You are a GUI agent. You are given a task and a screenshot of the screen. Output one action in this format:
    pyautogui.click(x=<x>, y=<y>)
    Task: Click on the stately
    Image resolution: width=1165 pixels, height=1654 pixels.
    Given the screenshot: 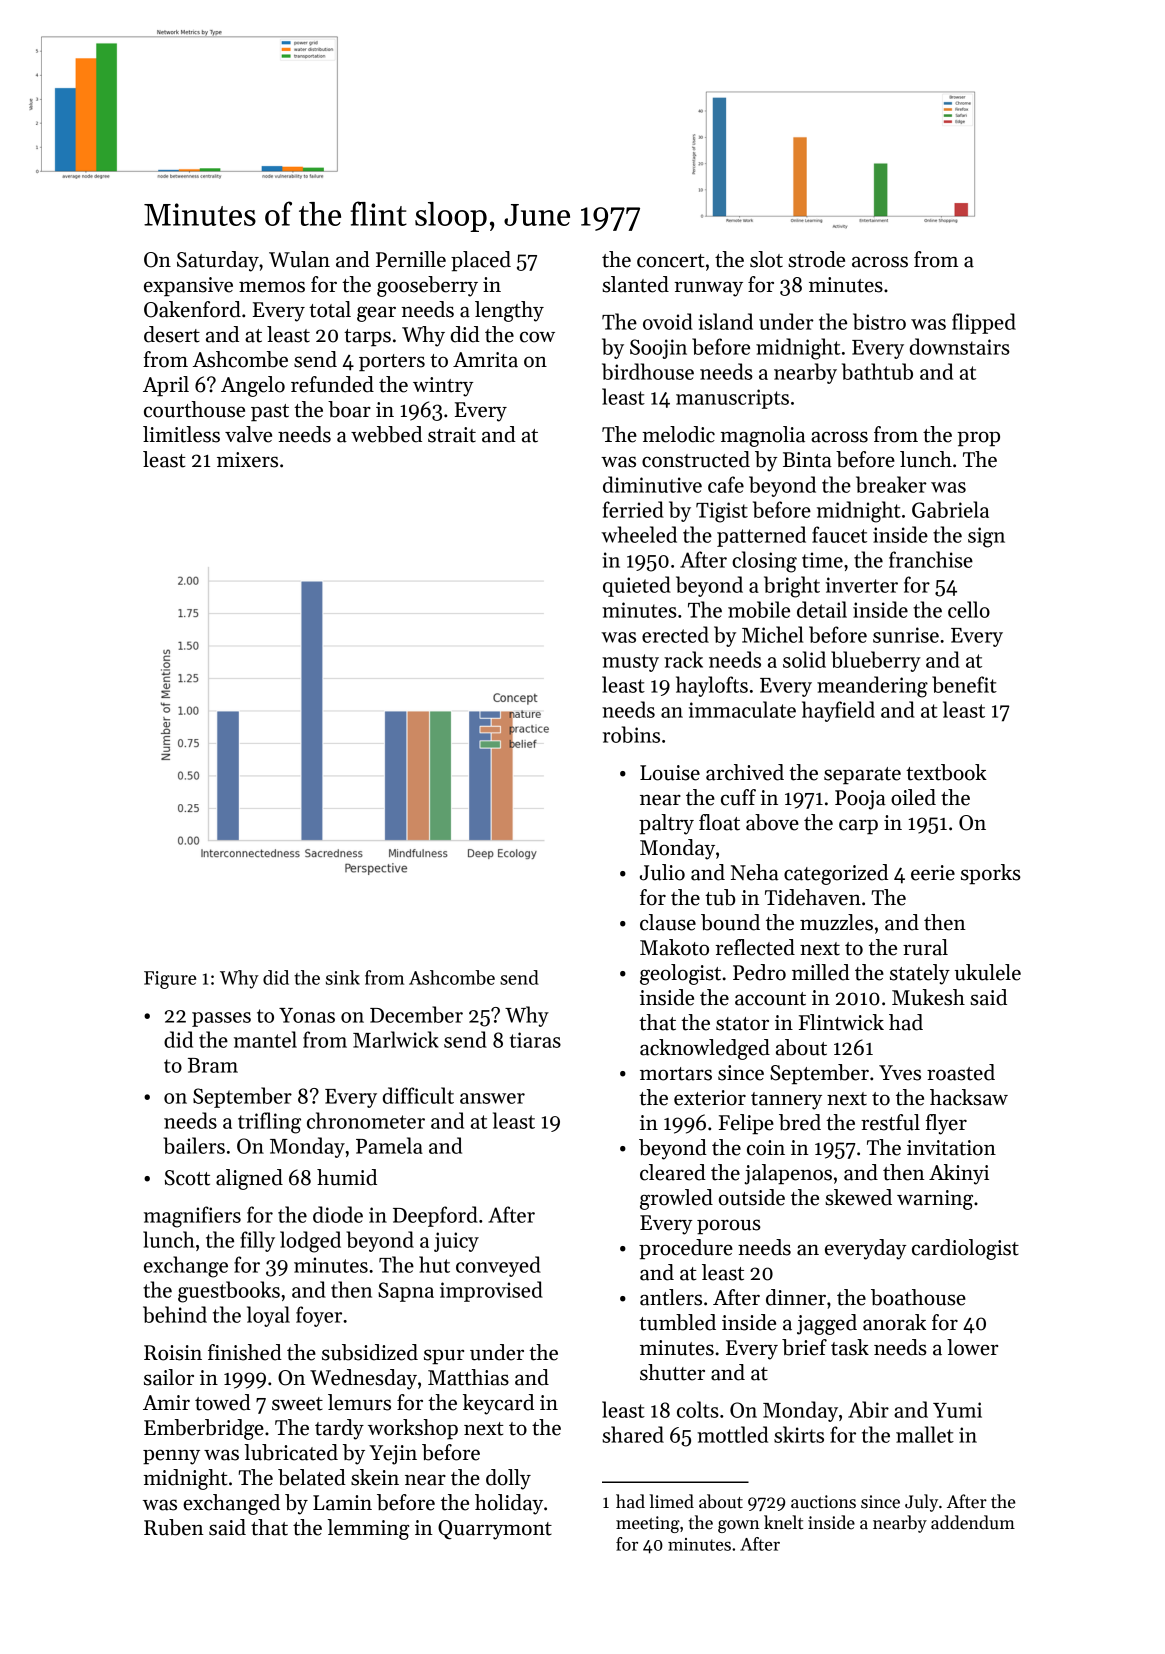 What is the action you would take?
    pyautogui.click(x=920, y=974)
